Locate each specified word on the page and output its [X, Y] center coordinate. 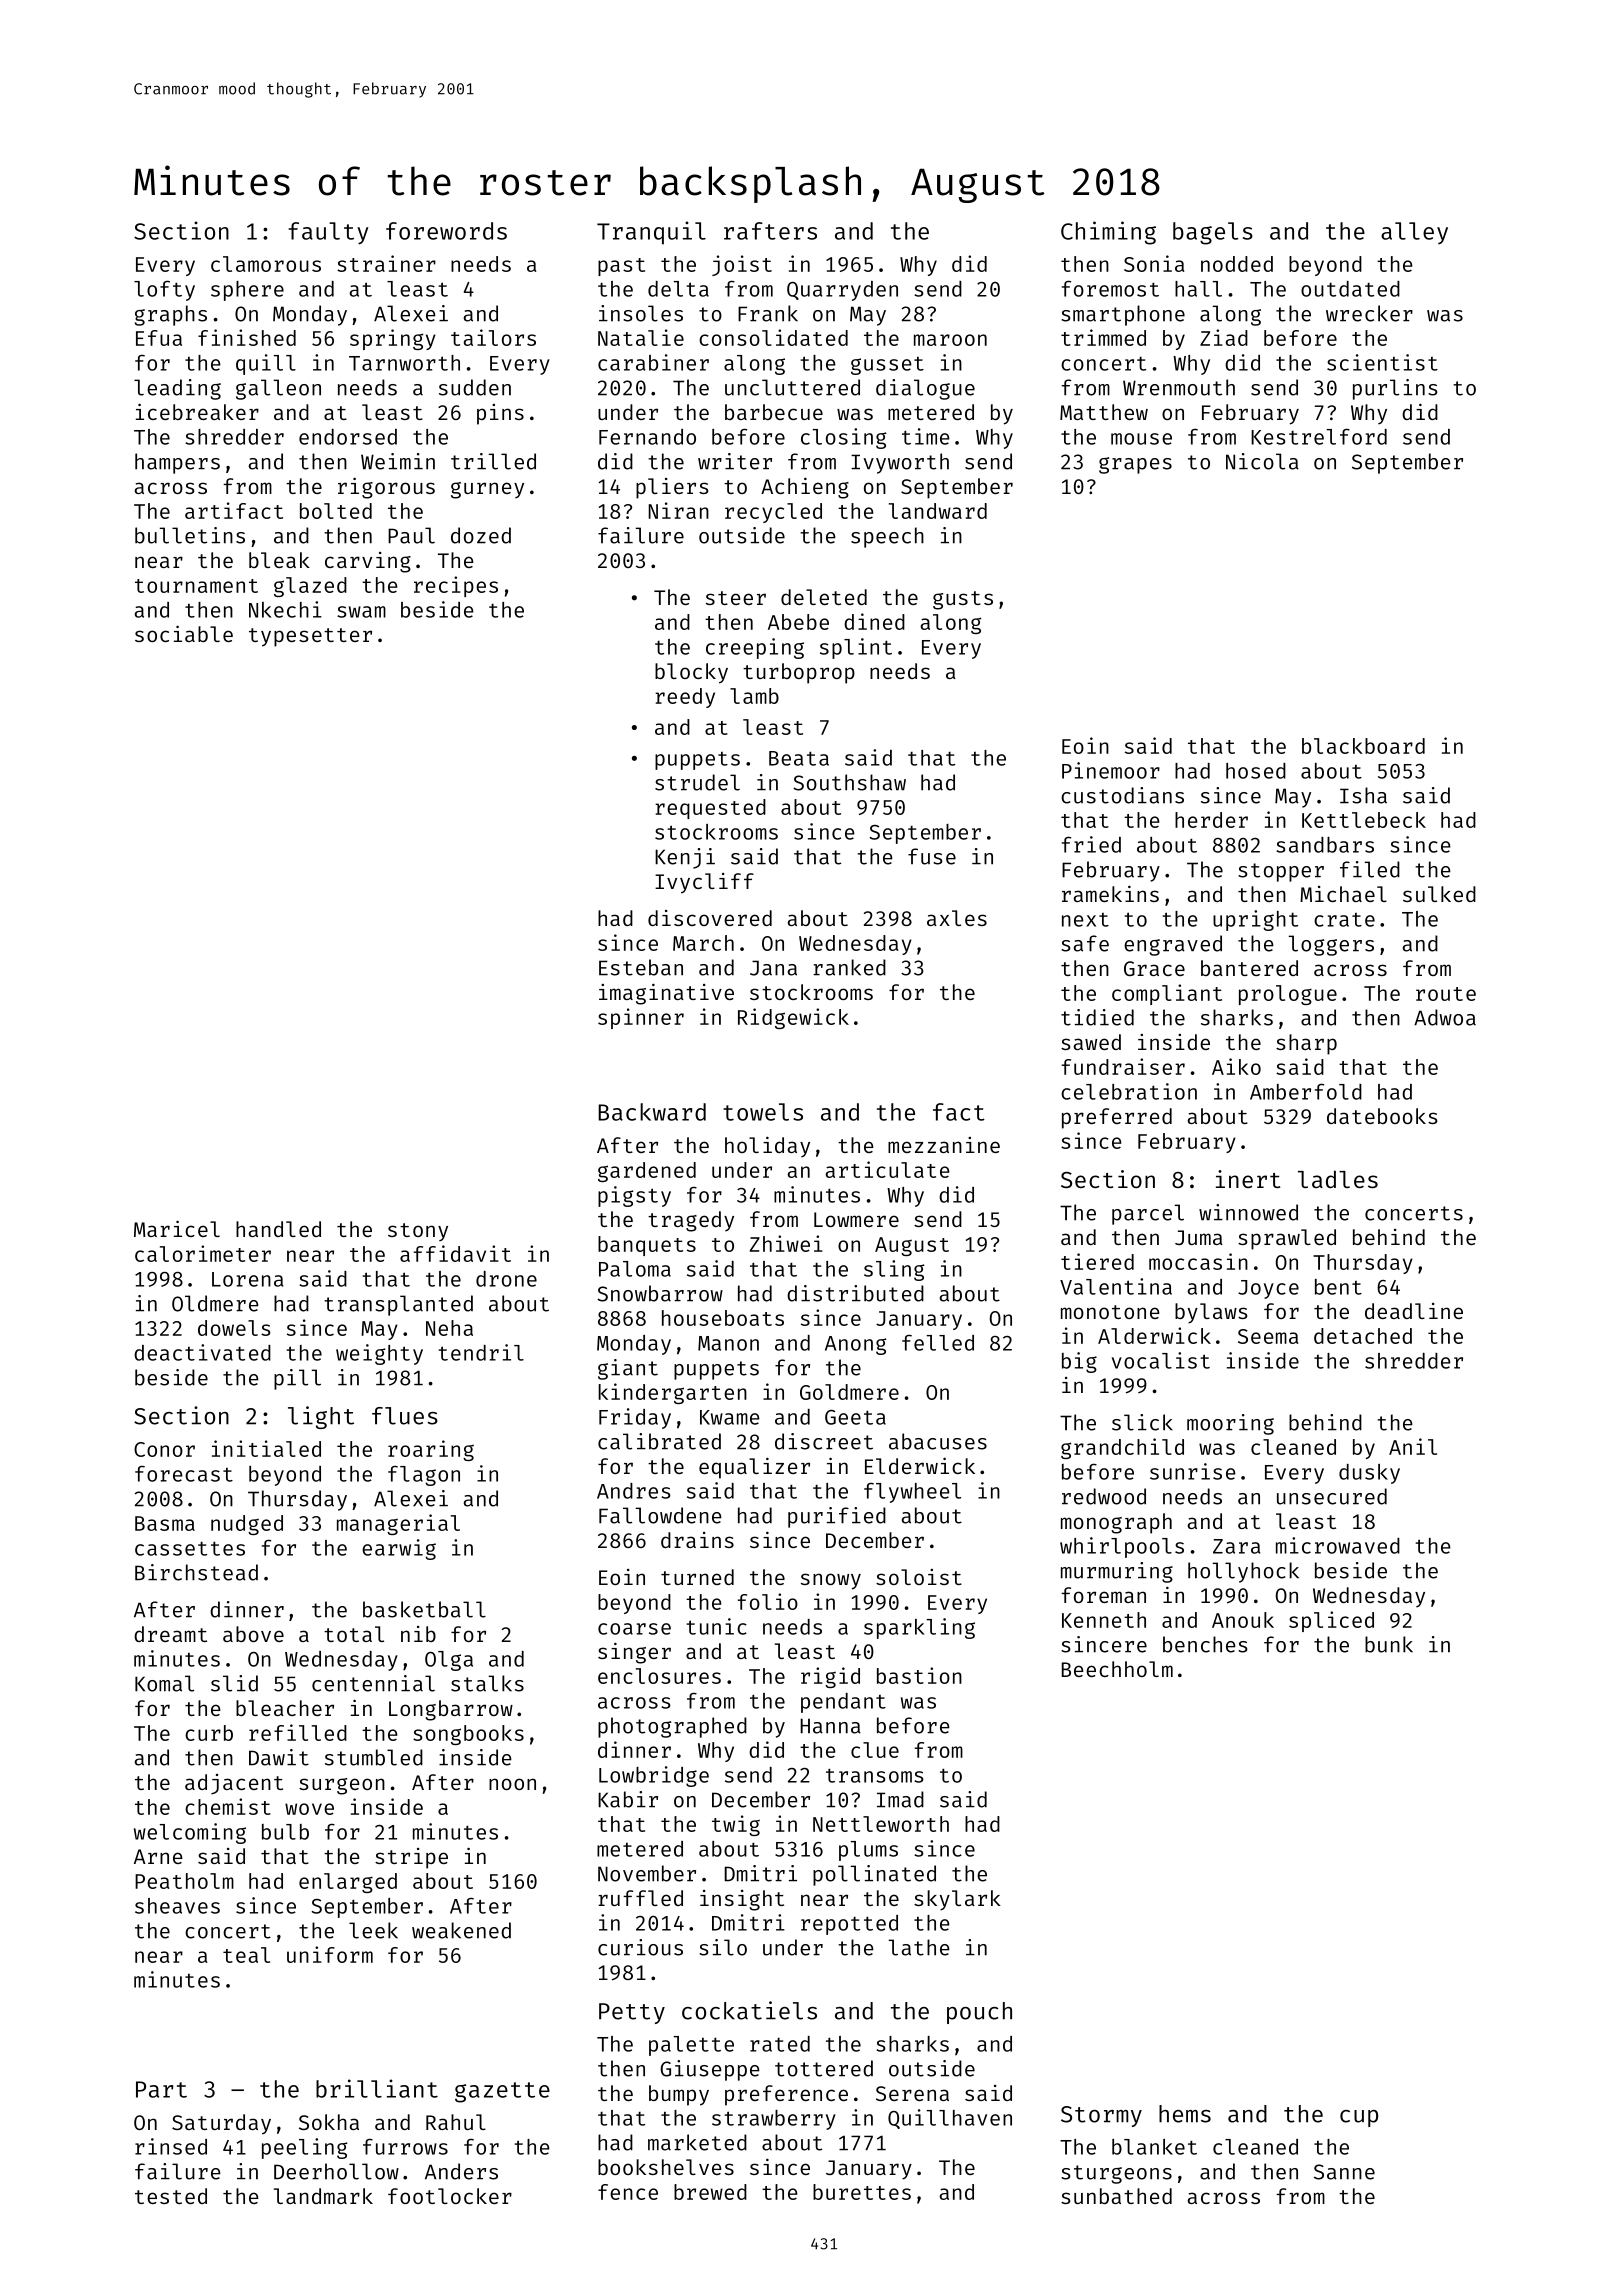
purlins [1395, 389]
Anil [1413, 1446]
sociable [184, 633]
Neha [449, 1328]
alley [1414, 233]
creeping [755, 648]
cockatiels [749, 2010]
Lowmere [856, 1219]
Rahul [456, 2122]
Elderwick [920, 1465]
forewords [446, 231]
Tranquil [651, 233]
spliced [1331, 1621]
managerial [398, 1524]
